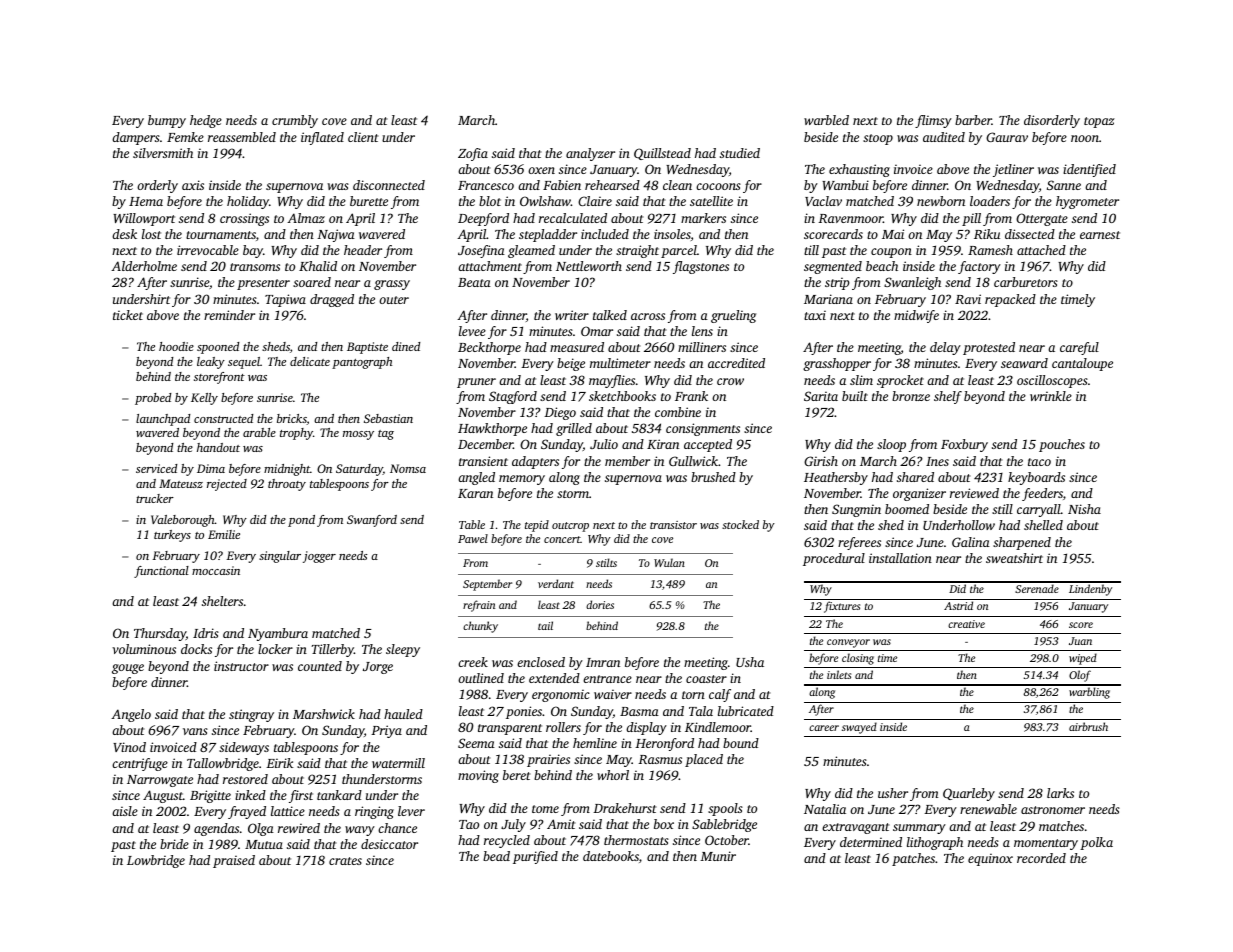  What do you see at coordinates (362, 363) in the screenshot?
I see `pantograph` at bounding box center [362, 363].
